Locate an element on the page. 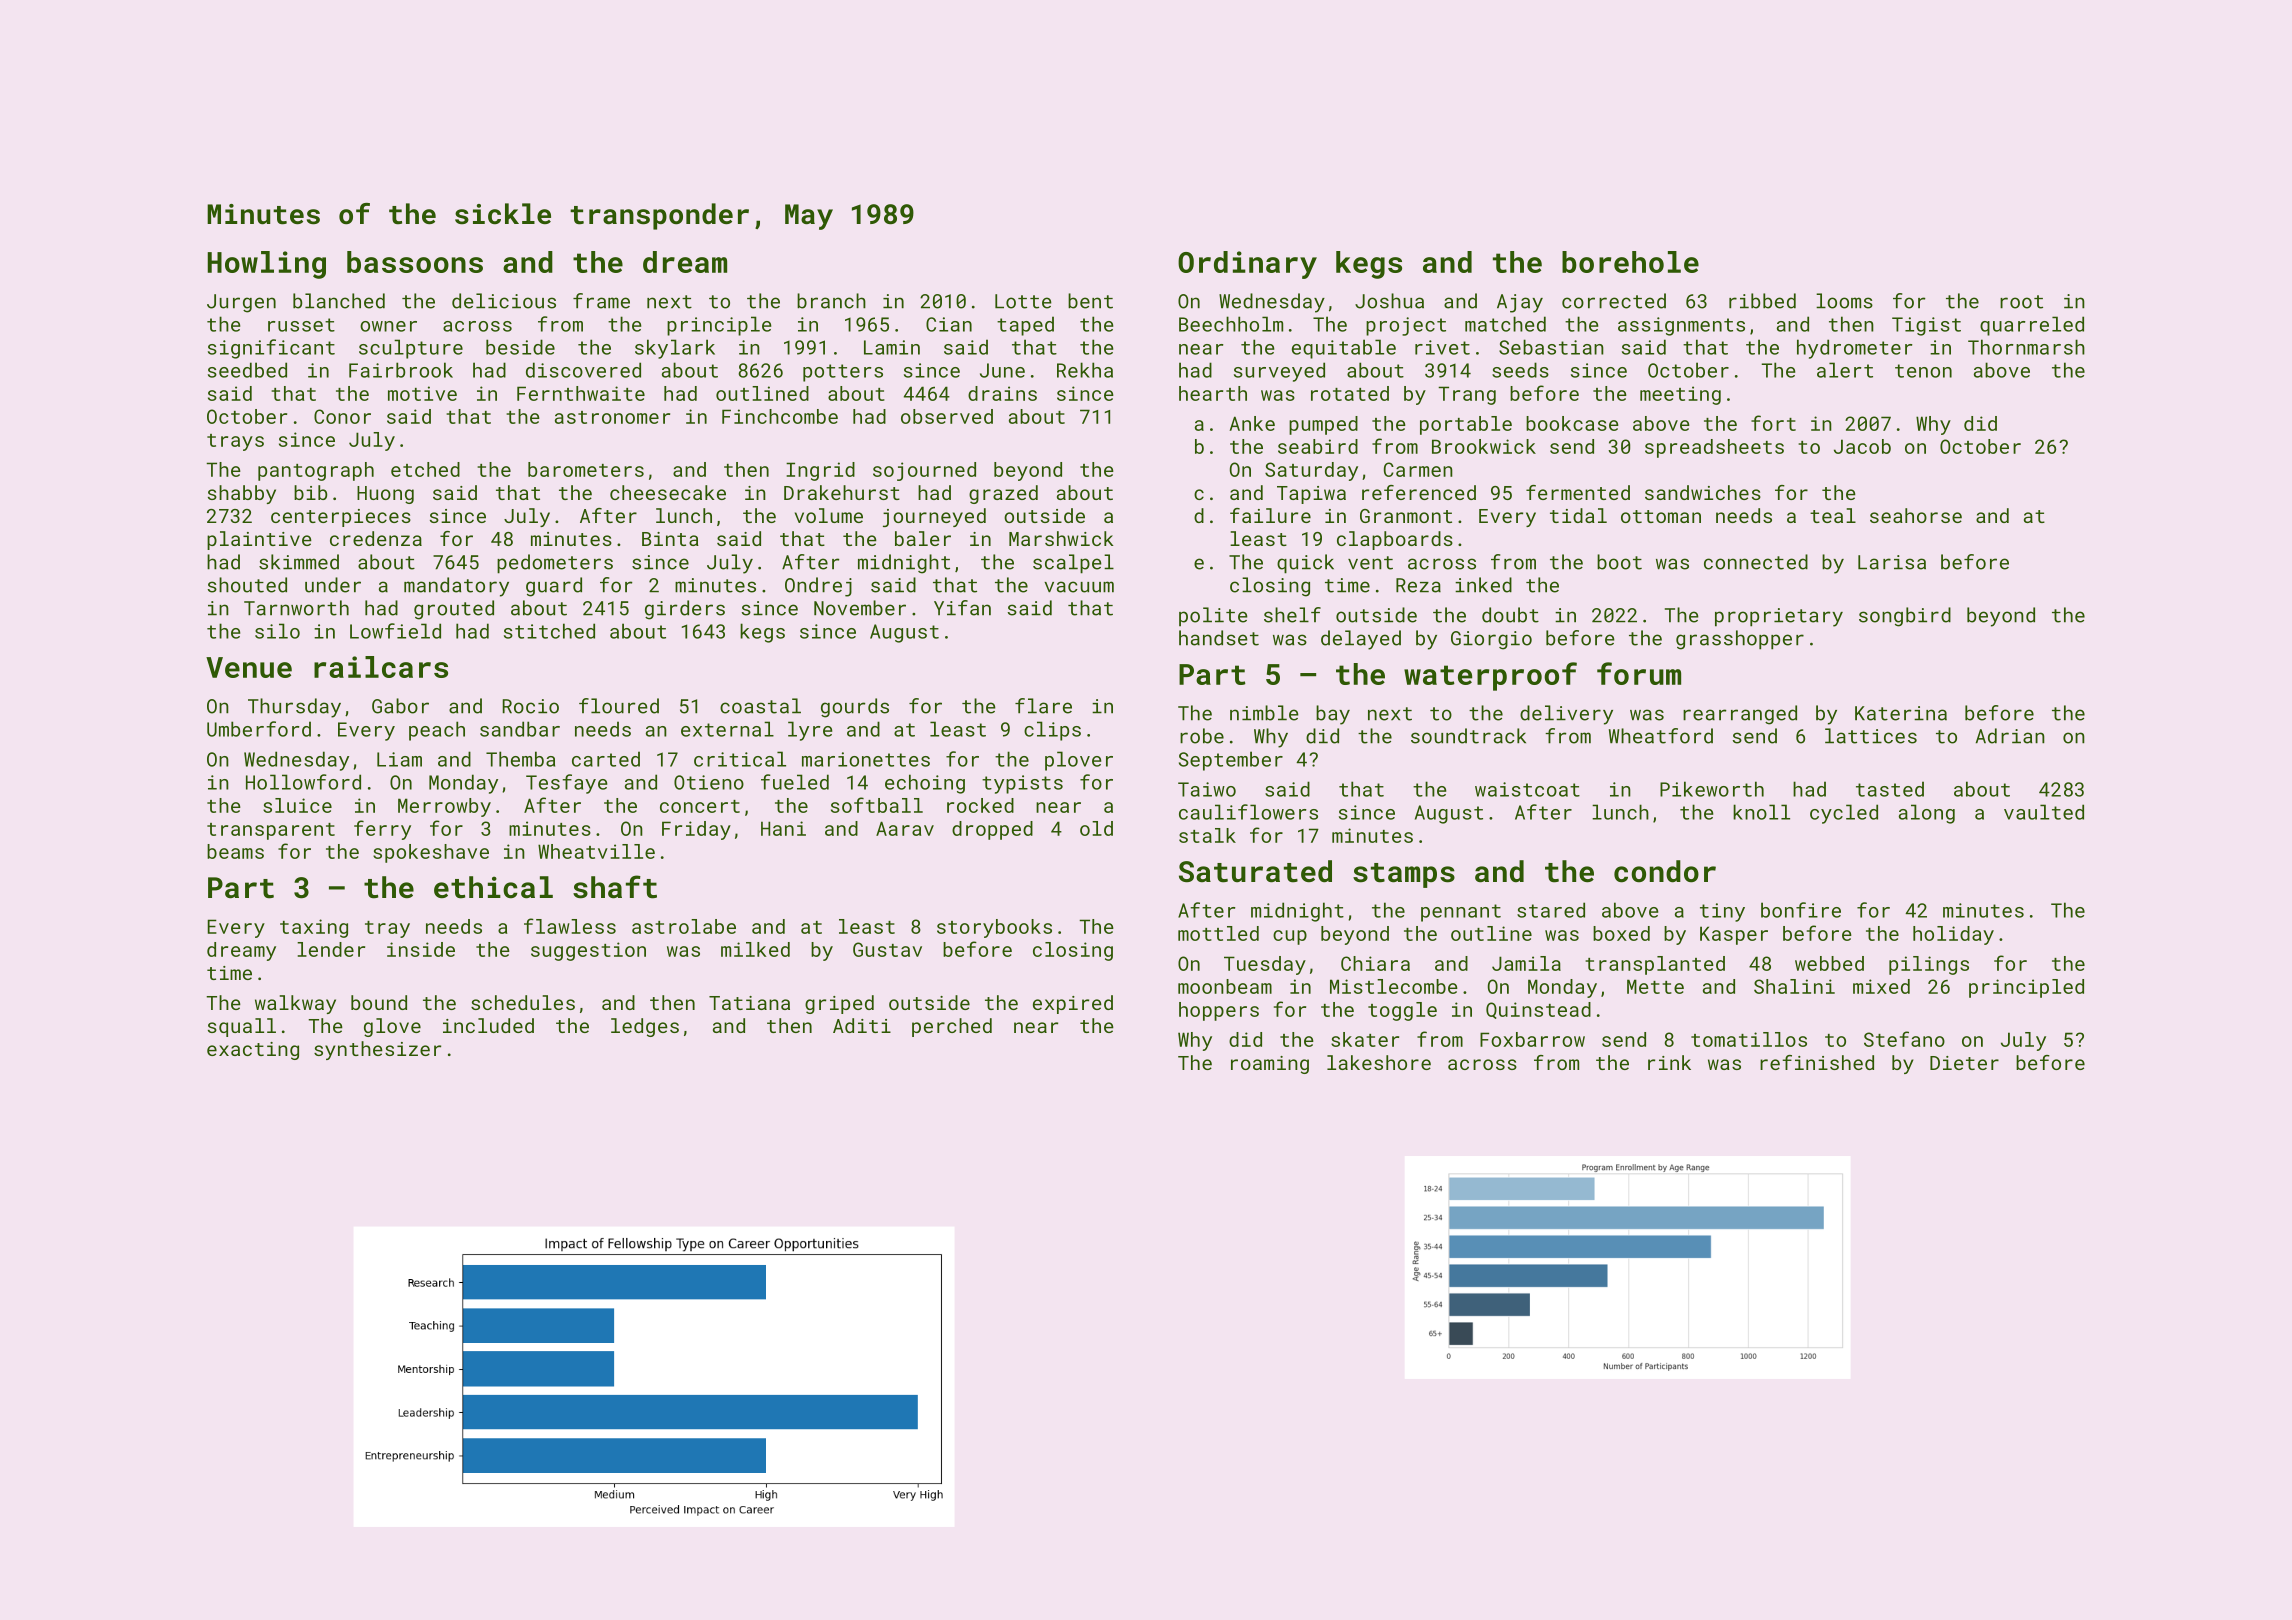 This page has width=2292, height=1620. dropped is located at coordinates (992, 830).
